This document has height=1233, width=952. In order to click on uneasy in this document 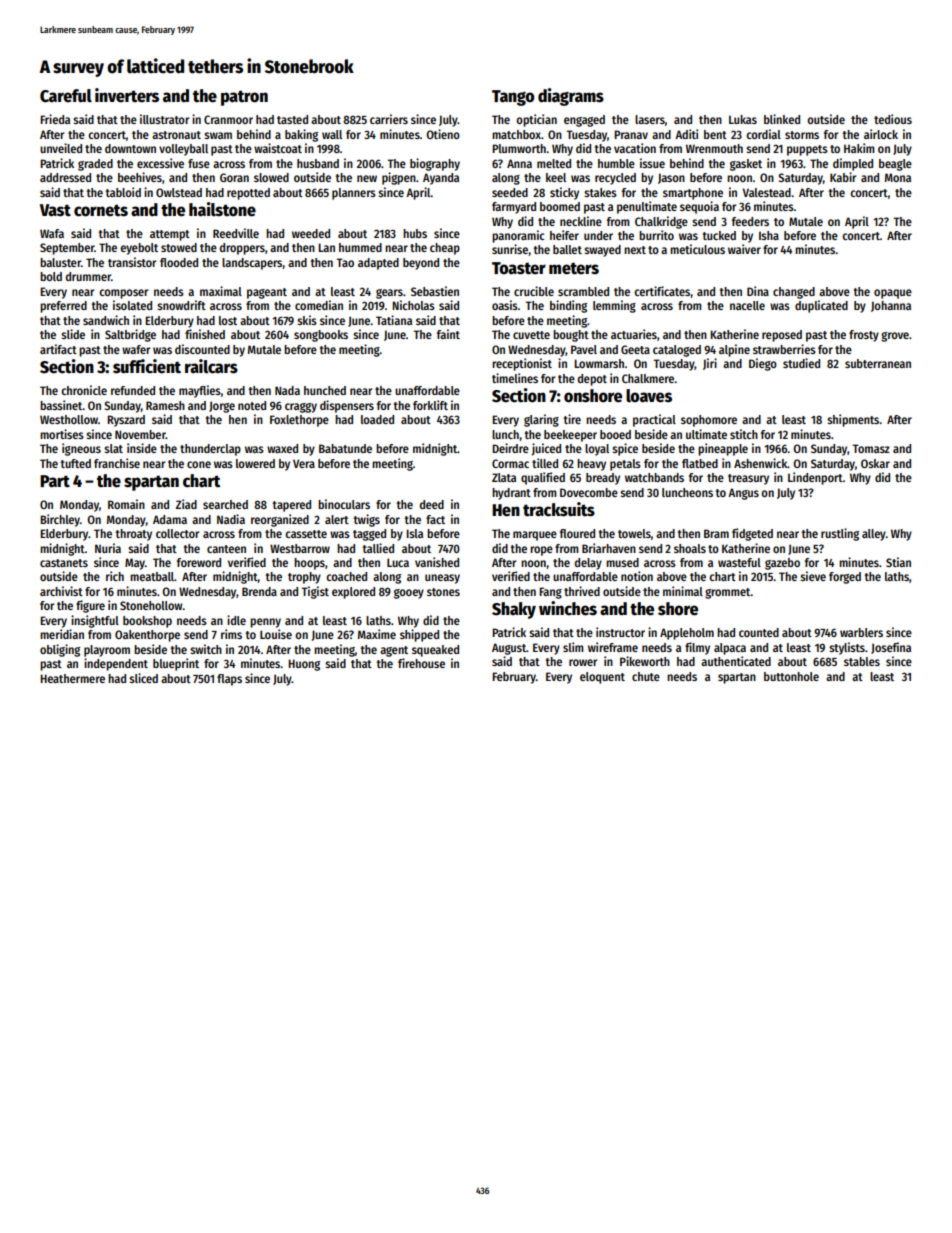, I will do `click(442, 579)`.
